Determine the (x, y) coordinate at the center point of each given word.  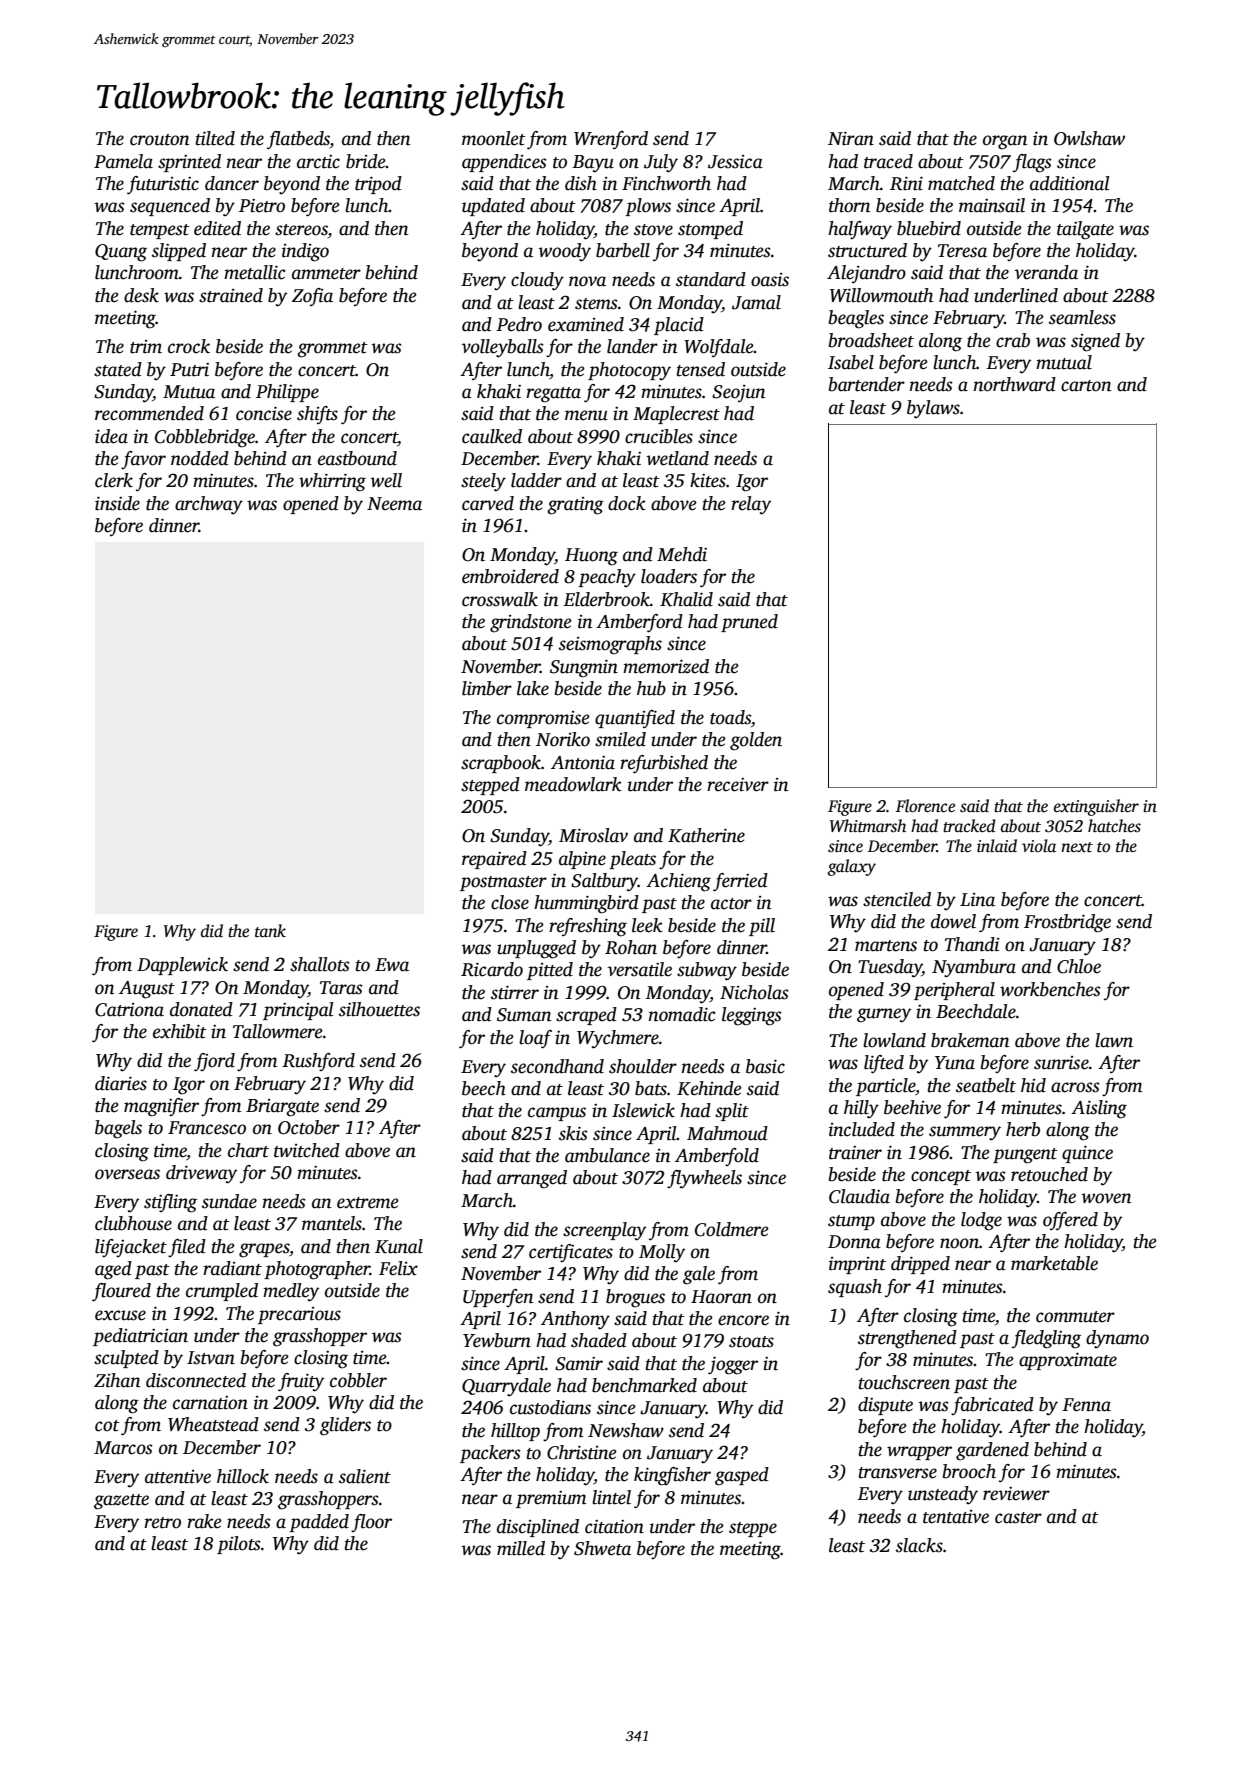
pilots (239, 1545)
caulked (492, 436)
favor (143, 460)
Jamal (756, 302)
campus (557, 1114)
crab (1013, 340)
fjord (214, 1062)
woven (1107, 1198)
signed (1095, 342)
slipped (179, 252)
